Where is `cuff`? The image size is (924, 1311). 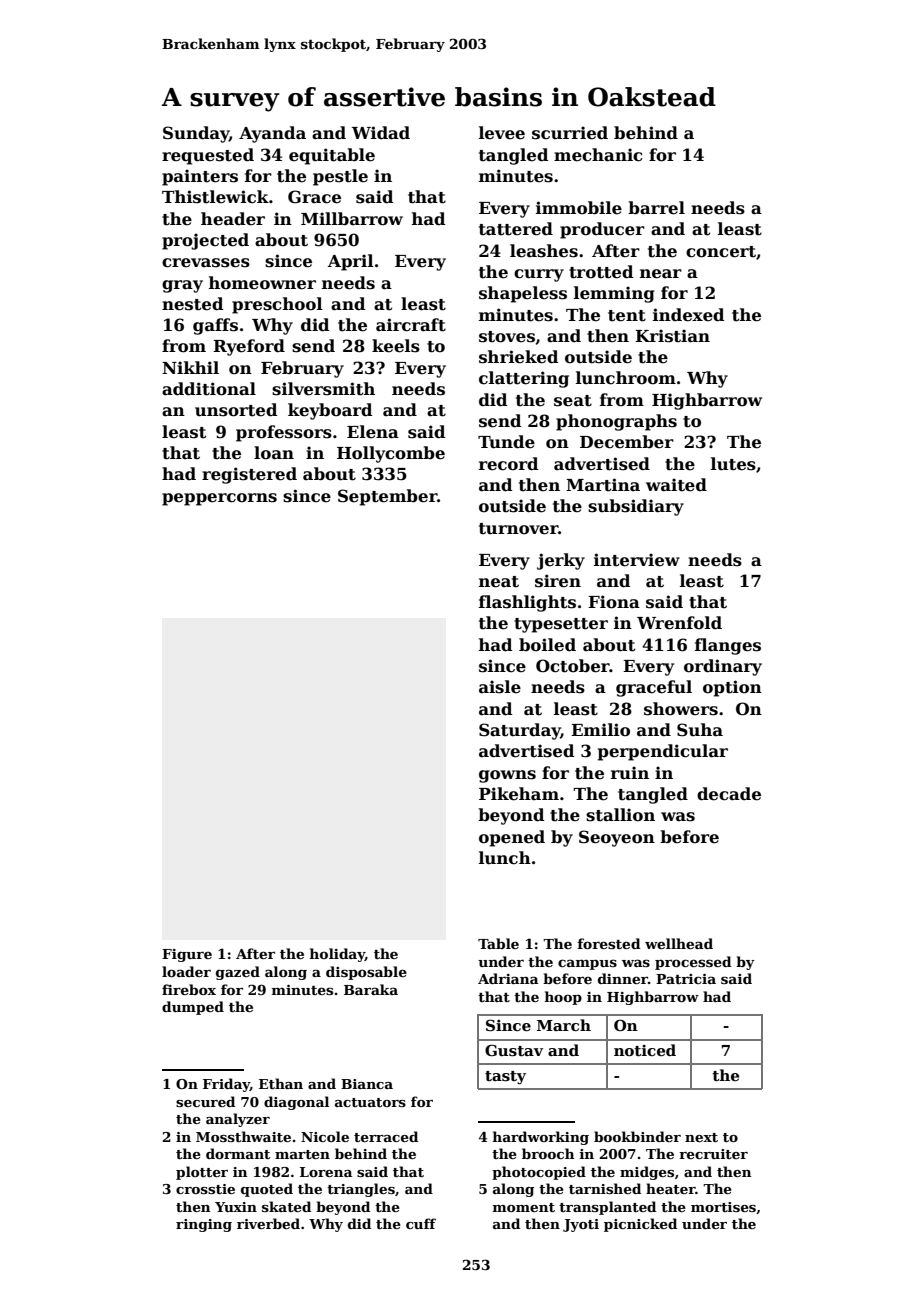 cuff is located at coordinates (421, 1223).
